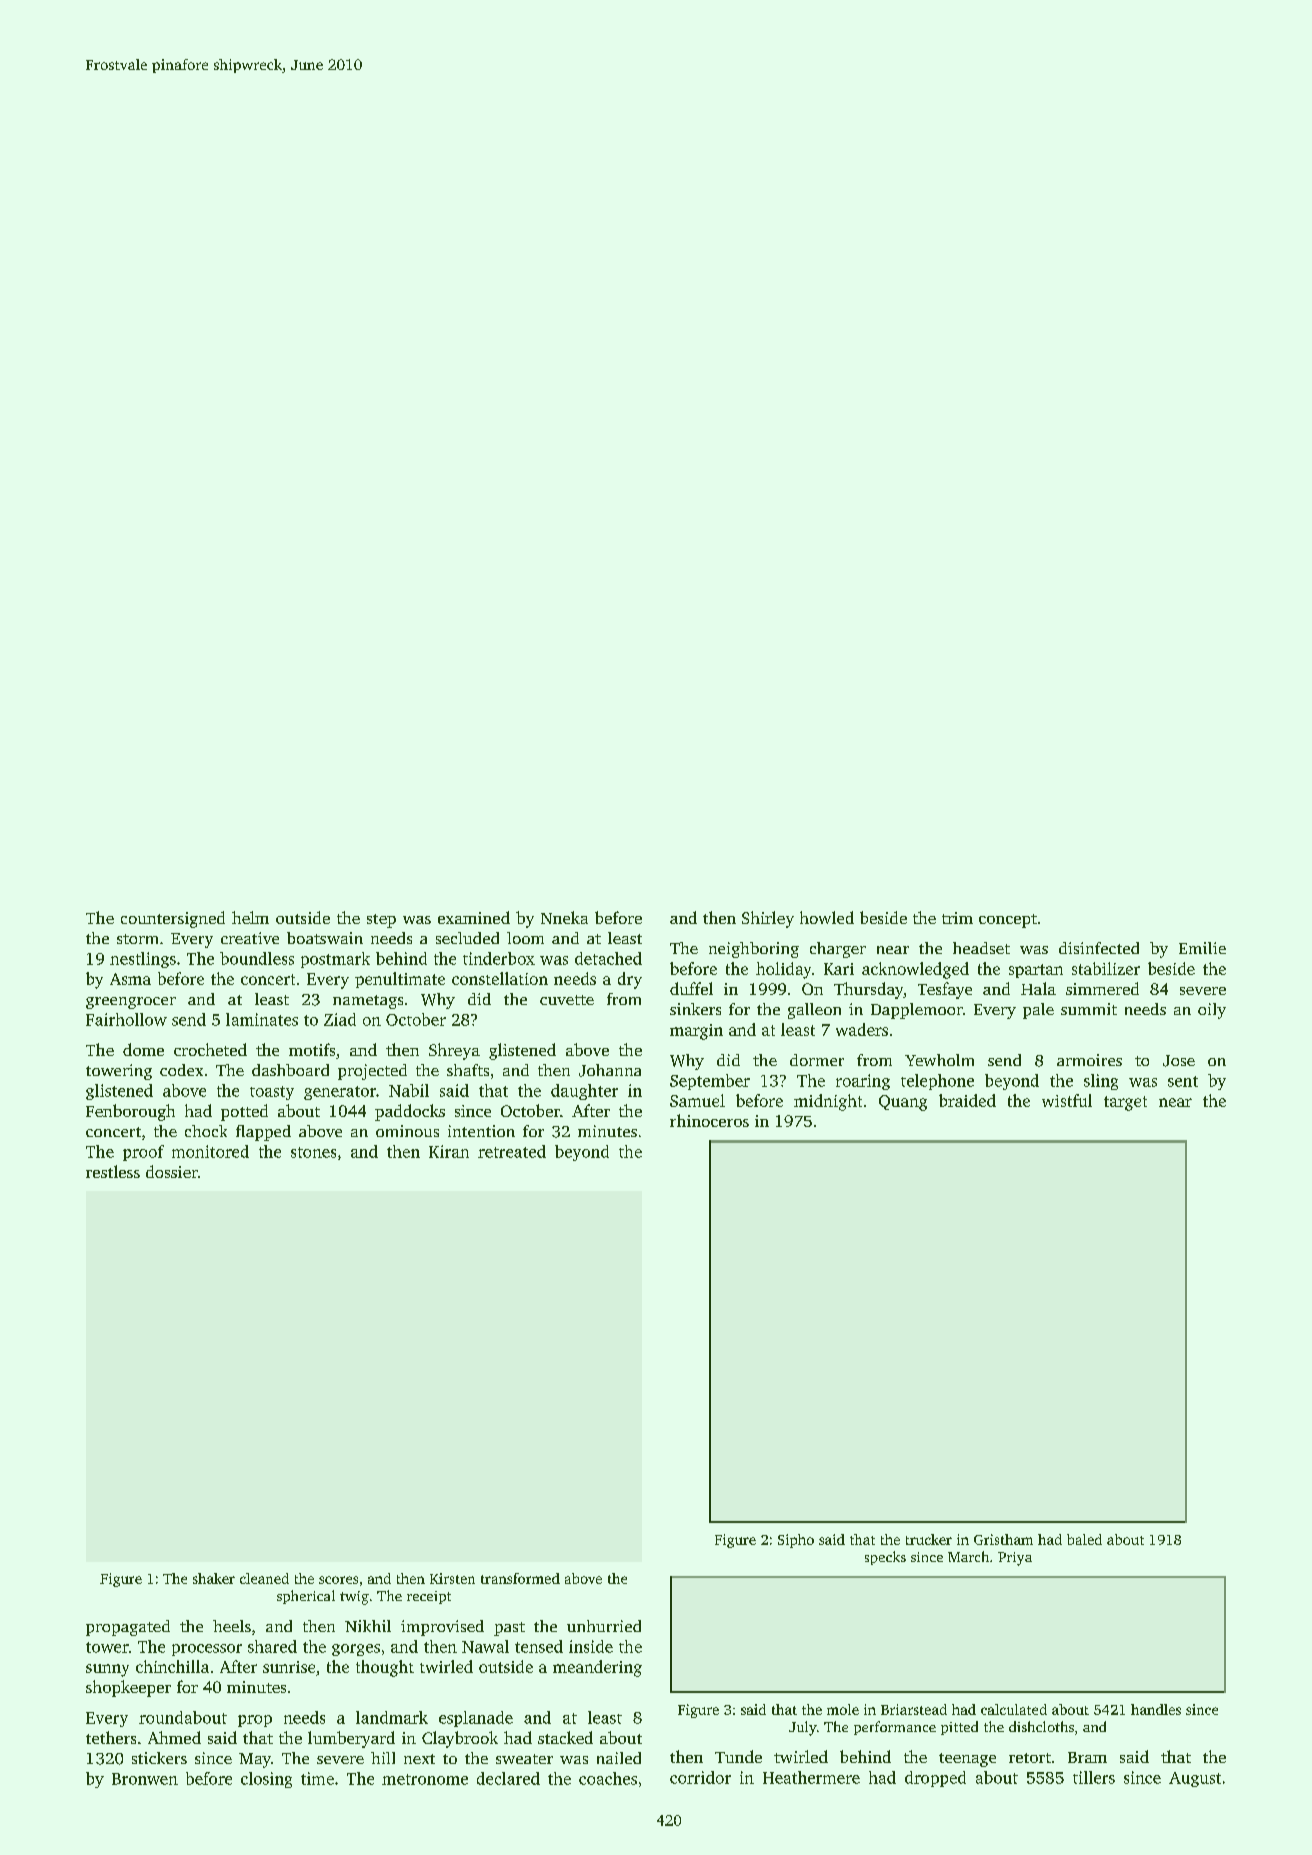 The image size is (1312, 1855). I want to click on Nneka, so click(564, 917).
